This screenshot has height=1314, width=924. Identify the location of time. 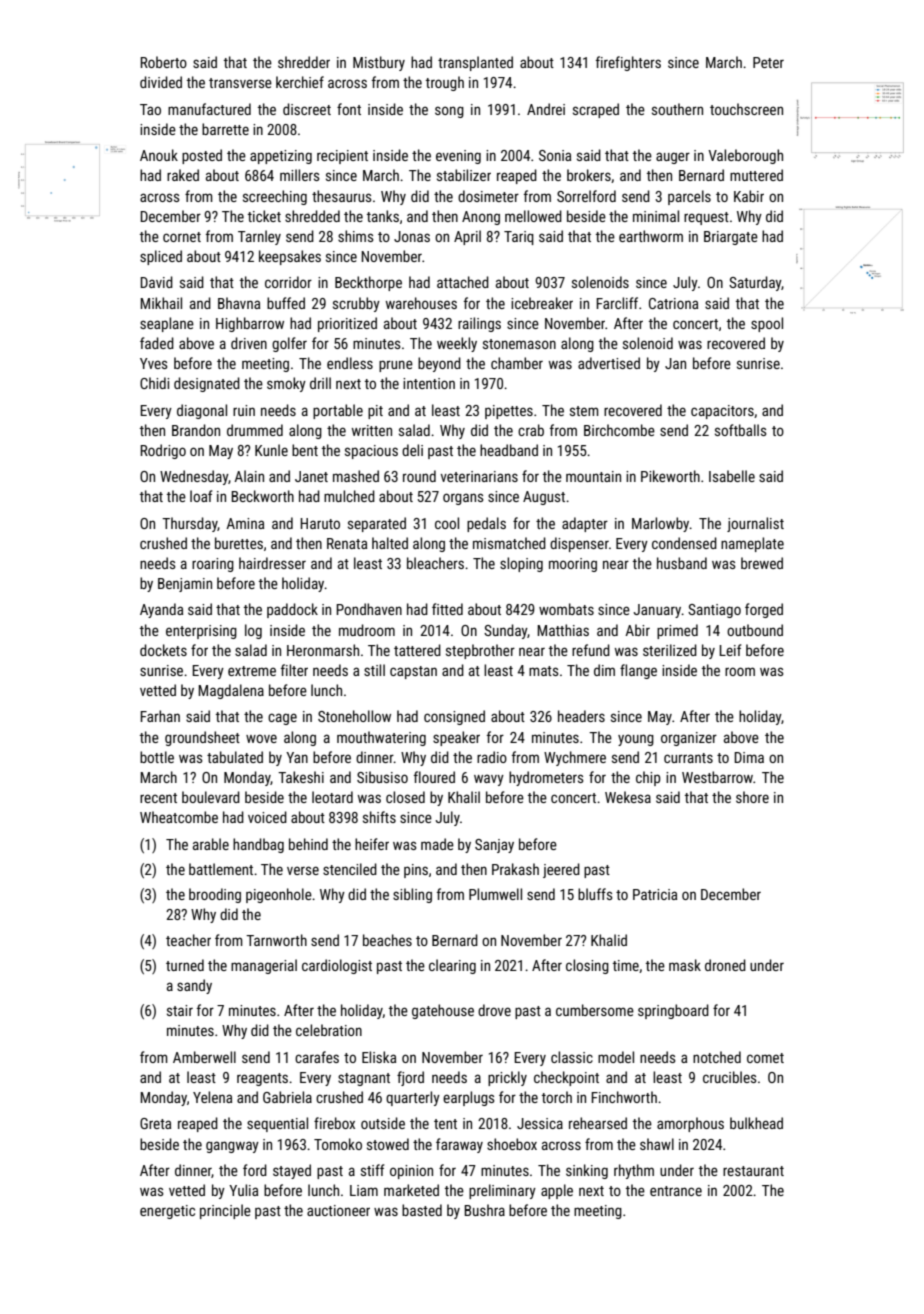
(626, 965).
